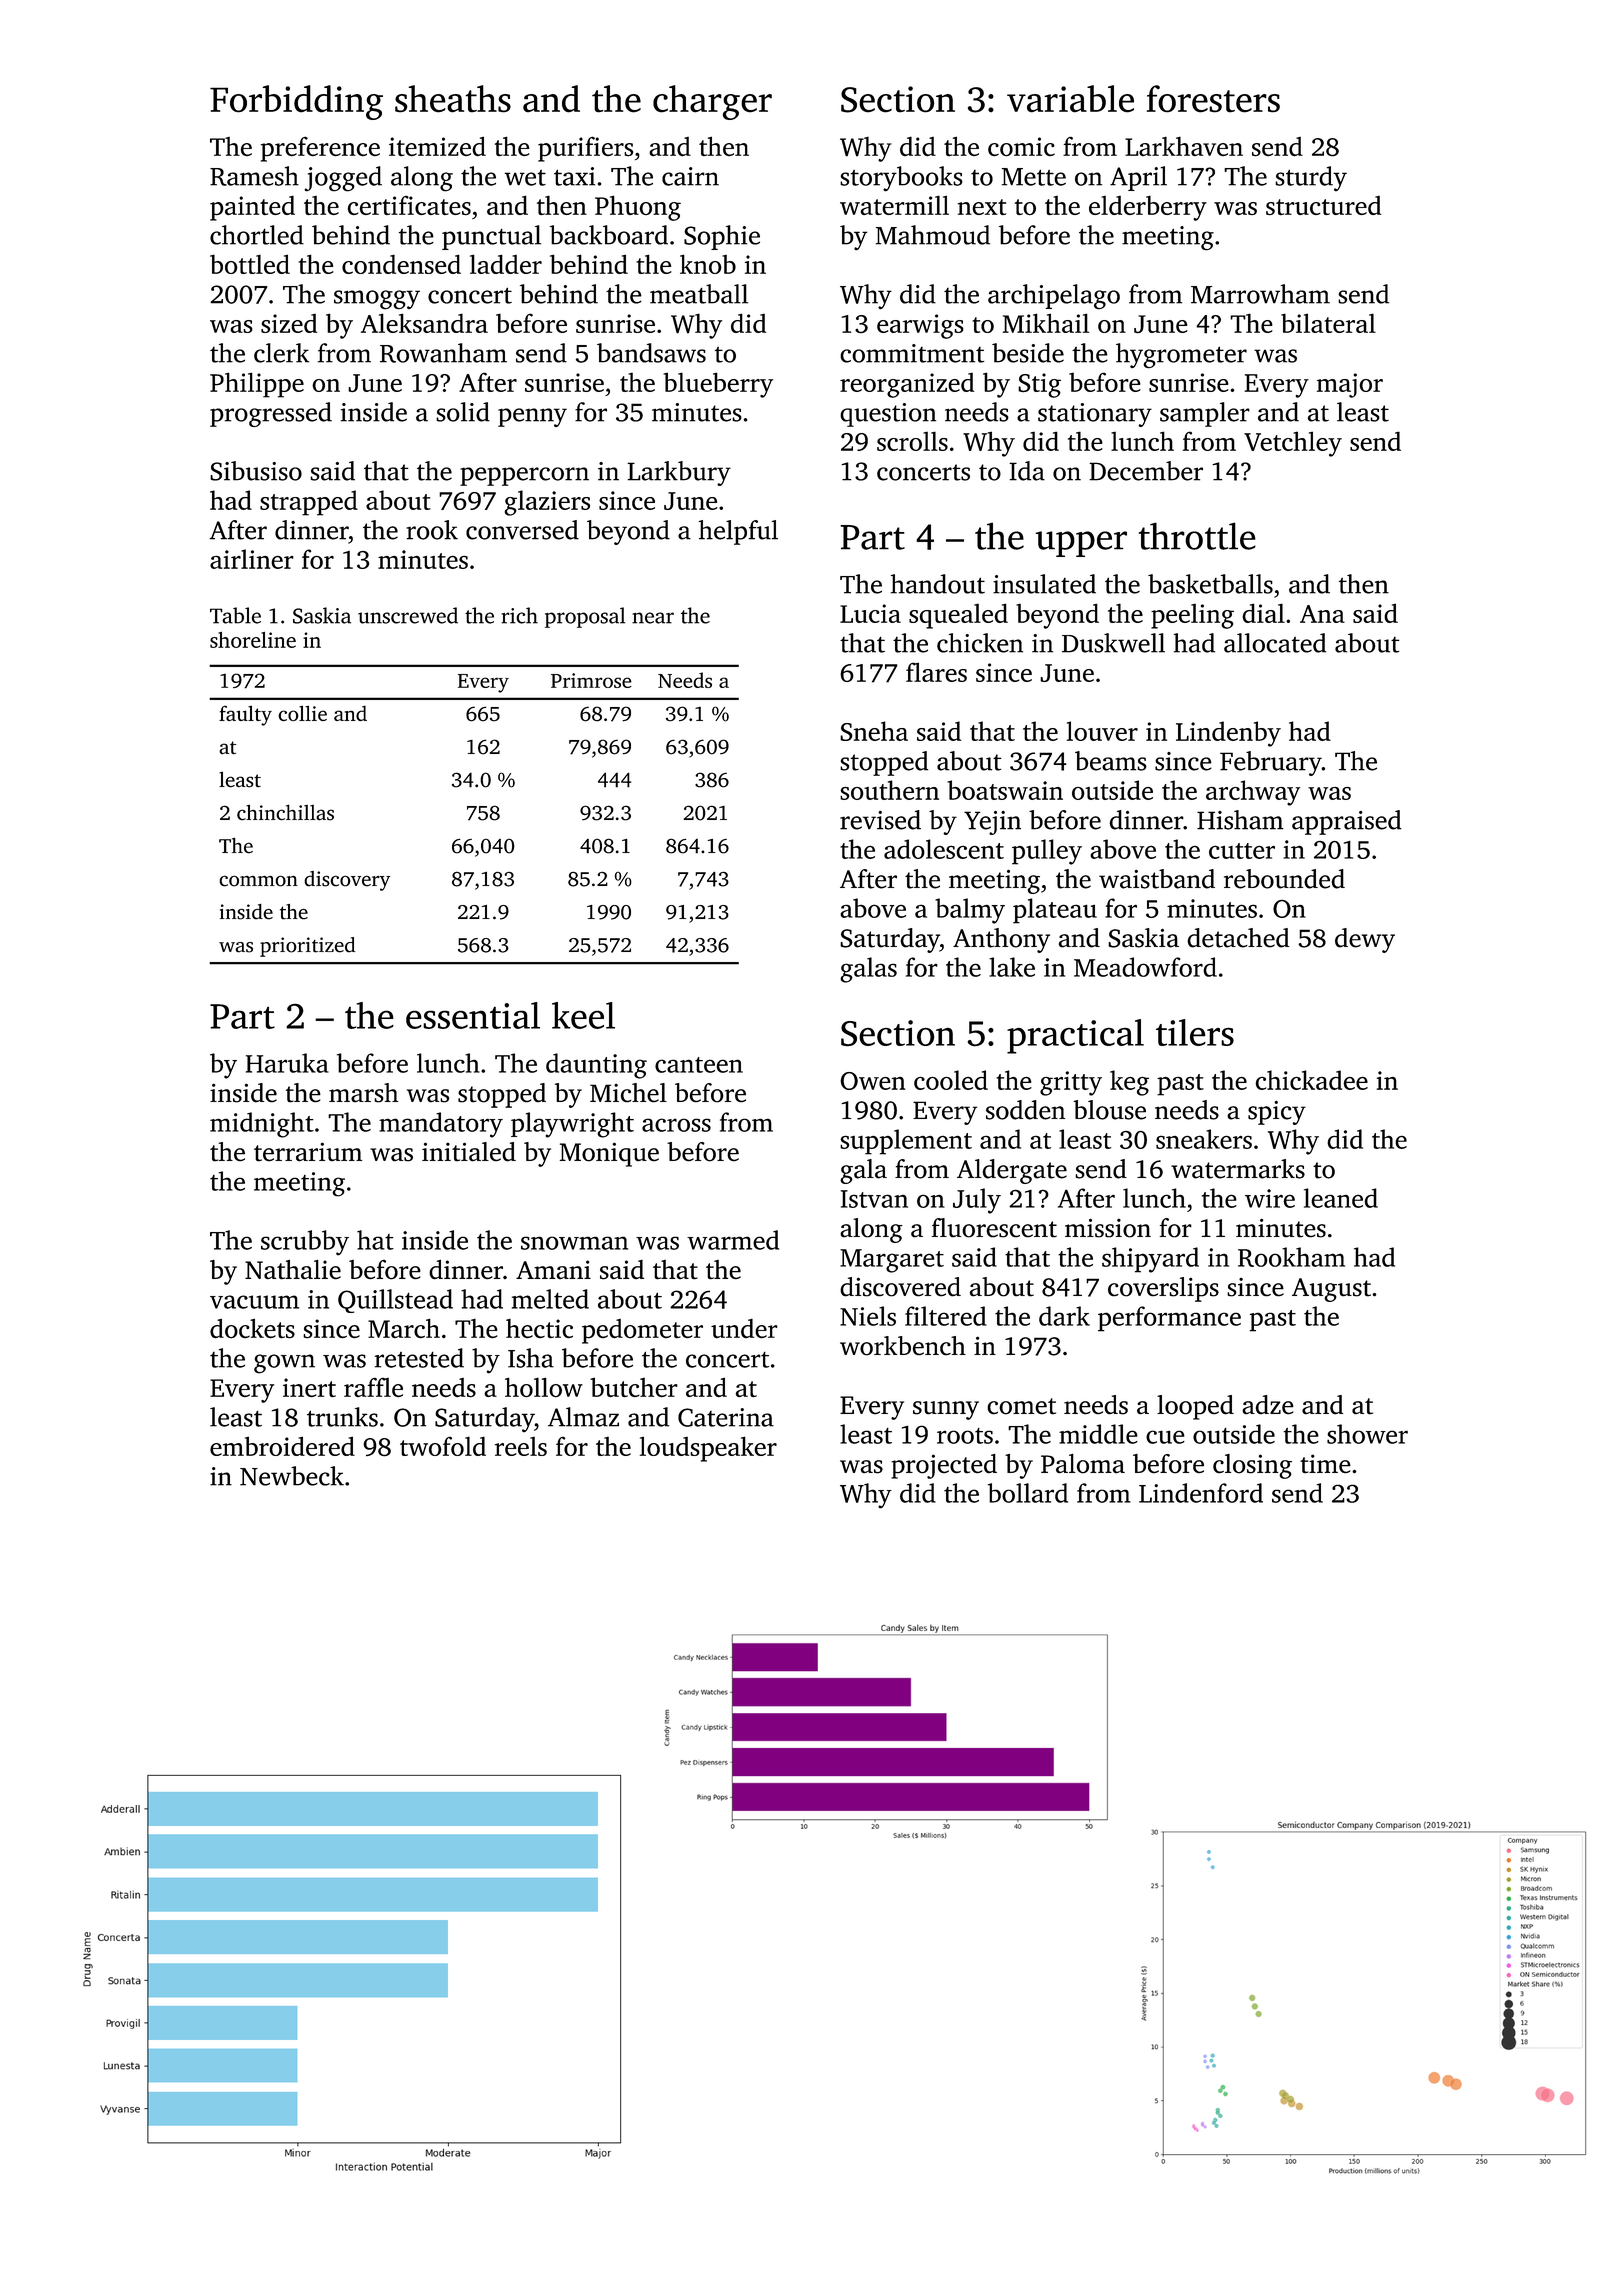 The image size is (1620, 2292). I want to click on common, so click(258, 881).
